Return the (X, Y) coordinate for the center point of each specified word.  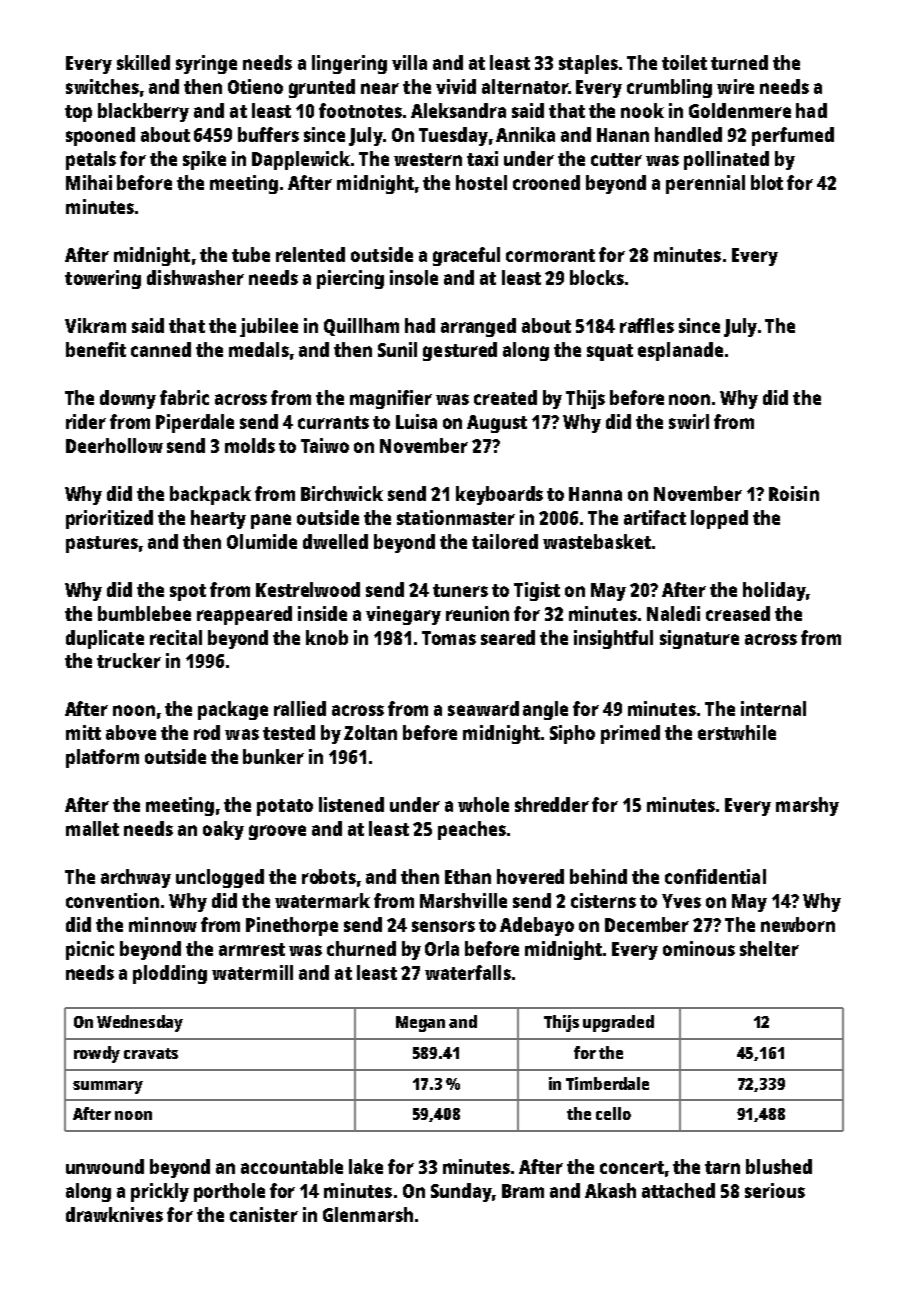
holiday (774, 591)
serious (775, 1190)
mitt (83, 732)
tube (251, 254)
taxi (482, 158)
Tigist (537, 591)
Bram (523, 1191)
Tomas (449, 638)
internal (773, 708)
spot (188, 592)
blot (767, 182)
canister (264, 1214)
